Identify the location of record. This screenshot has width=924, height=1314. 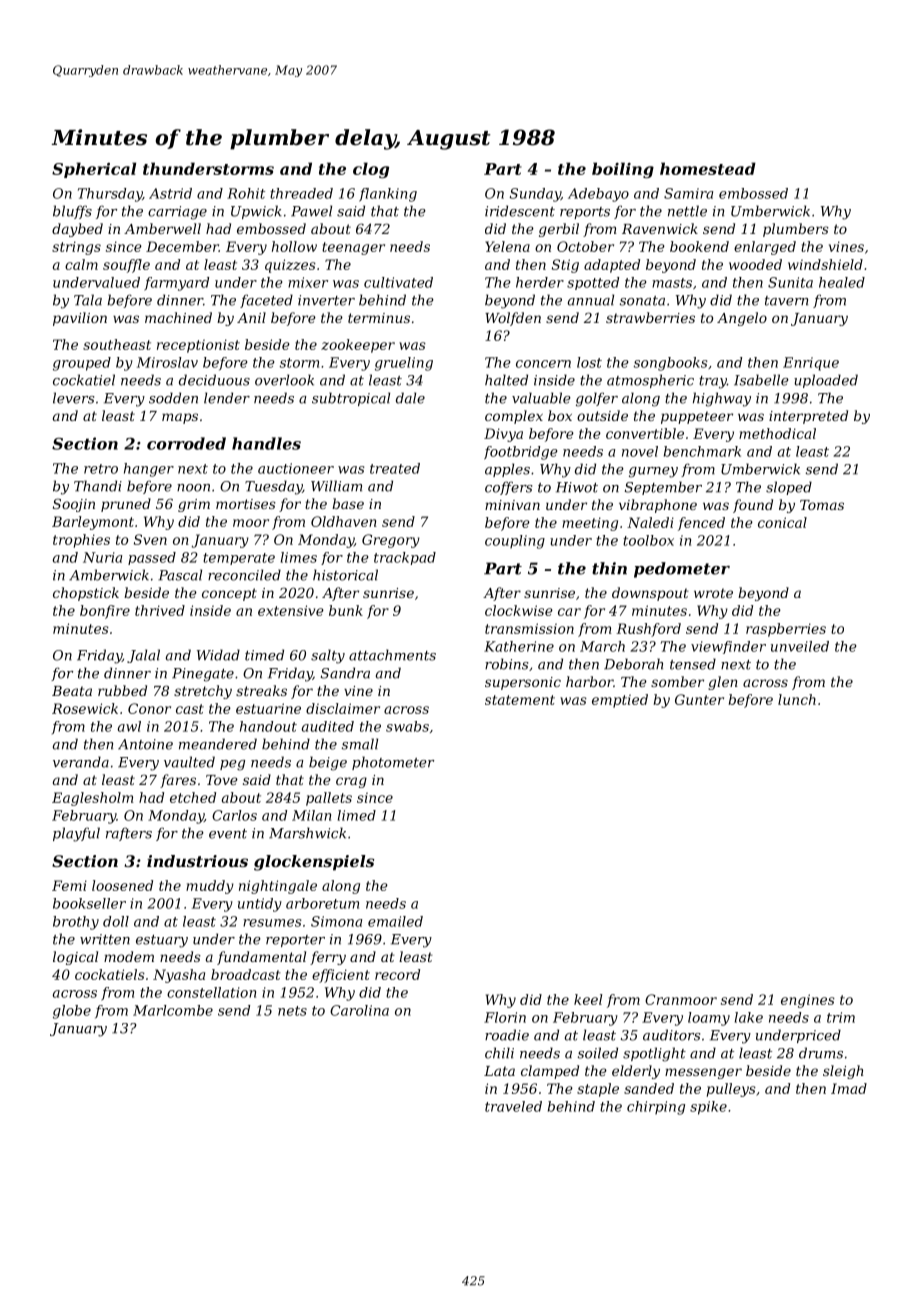
(397, 974).
